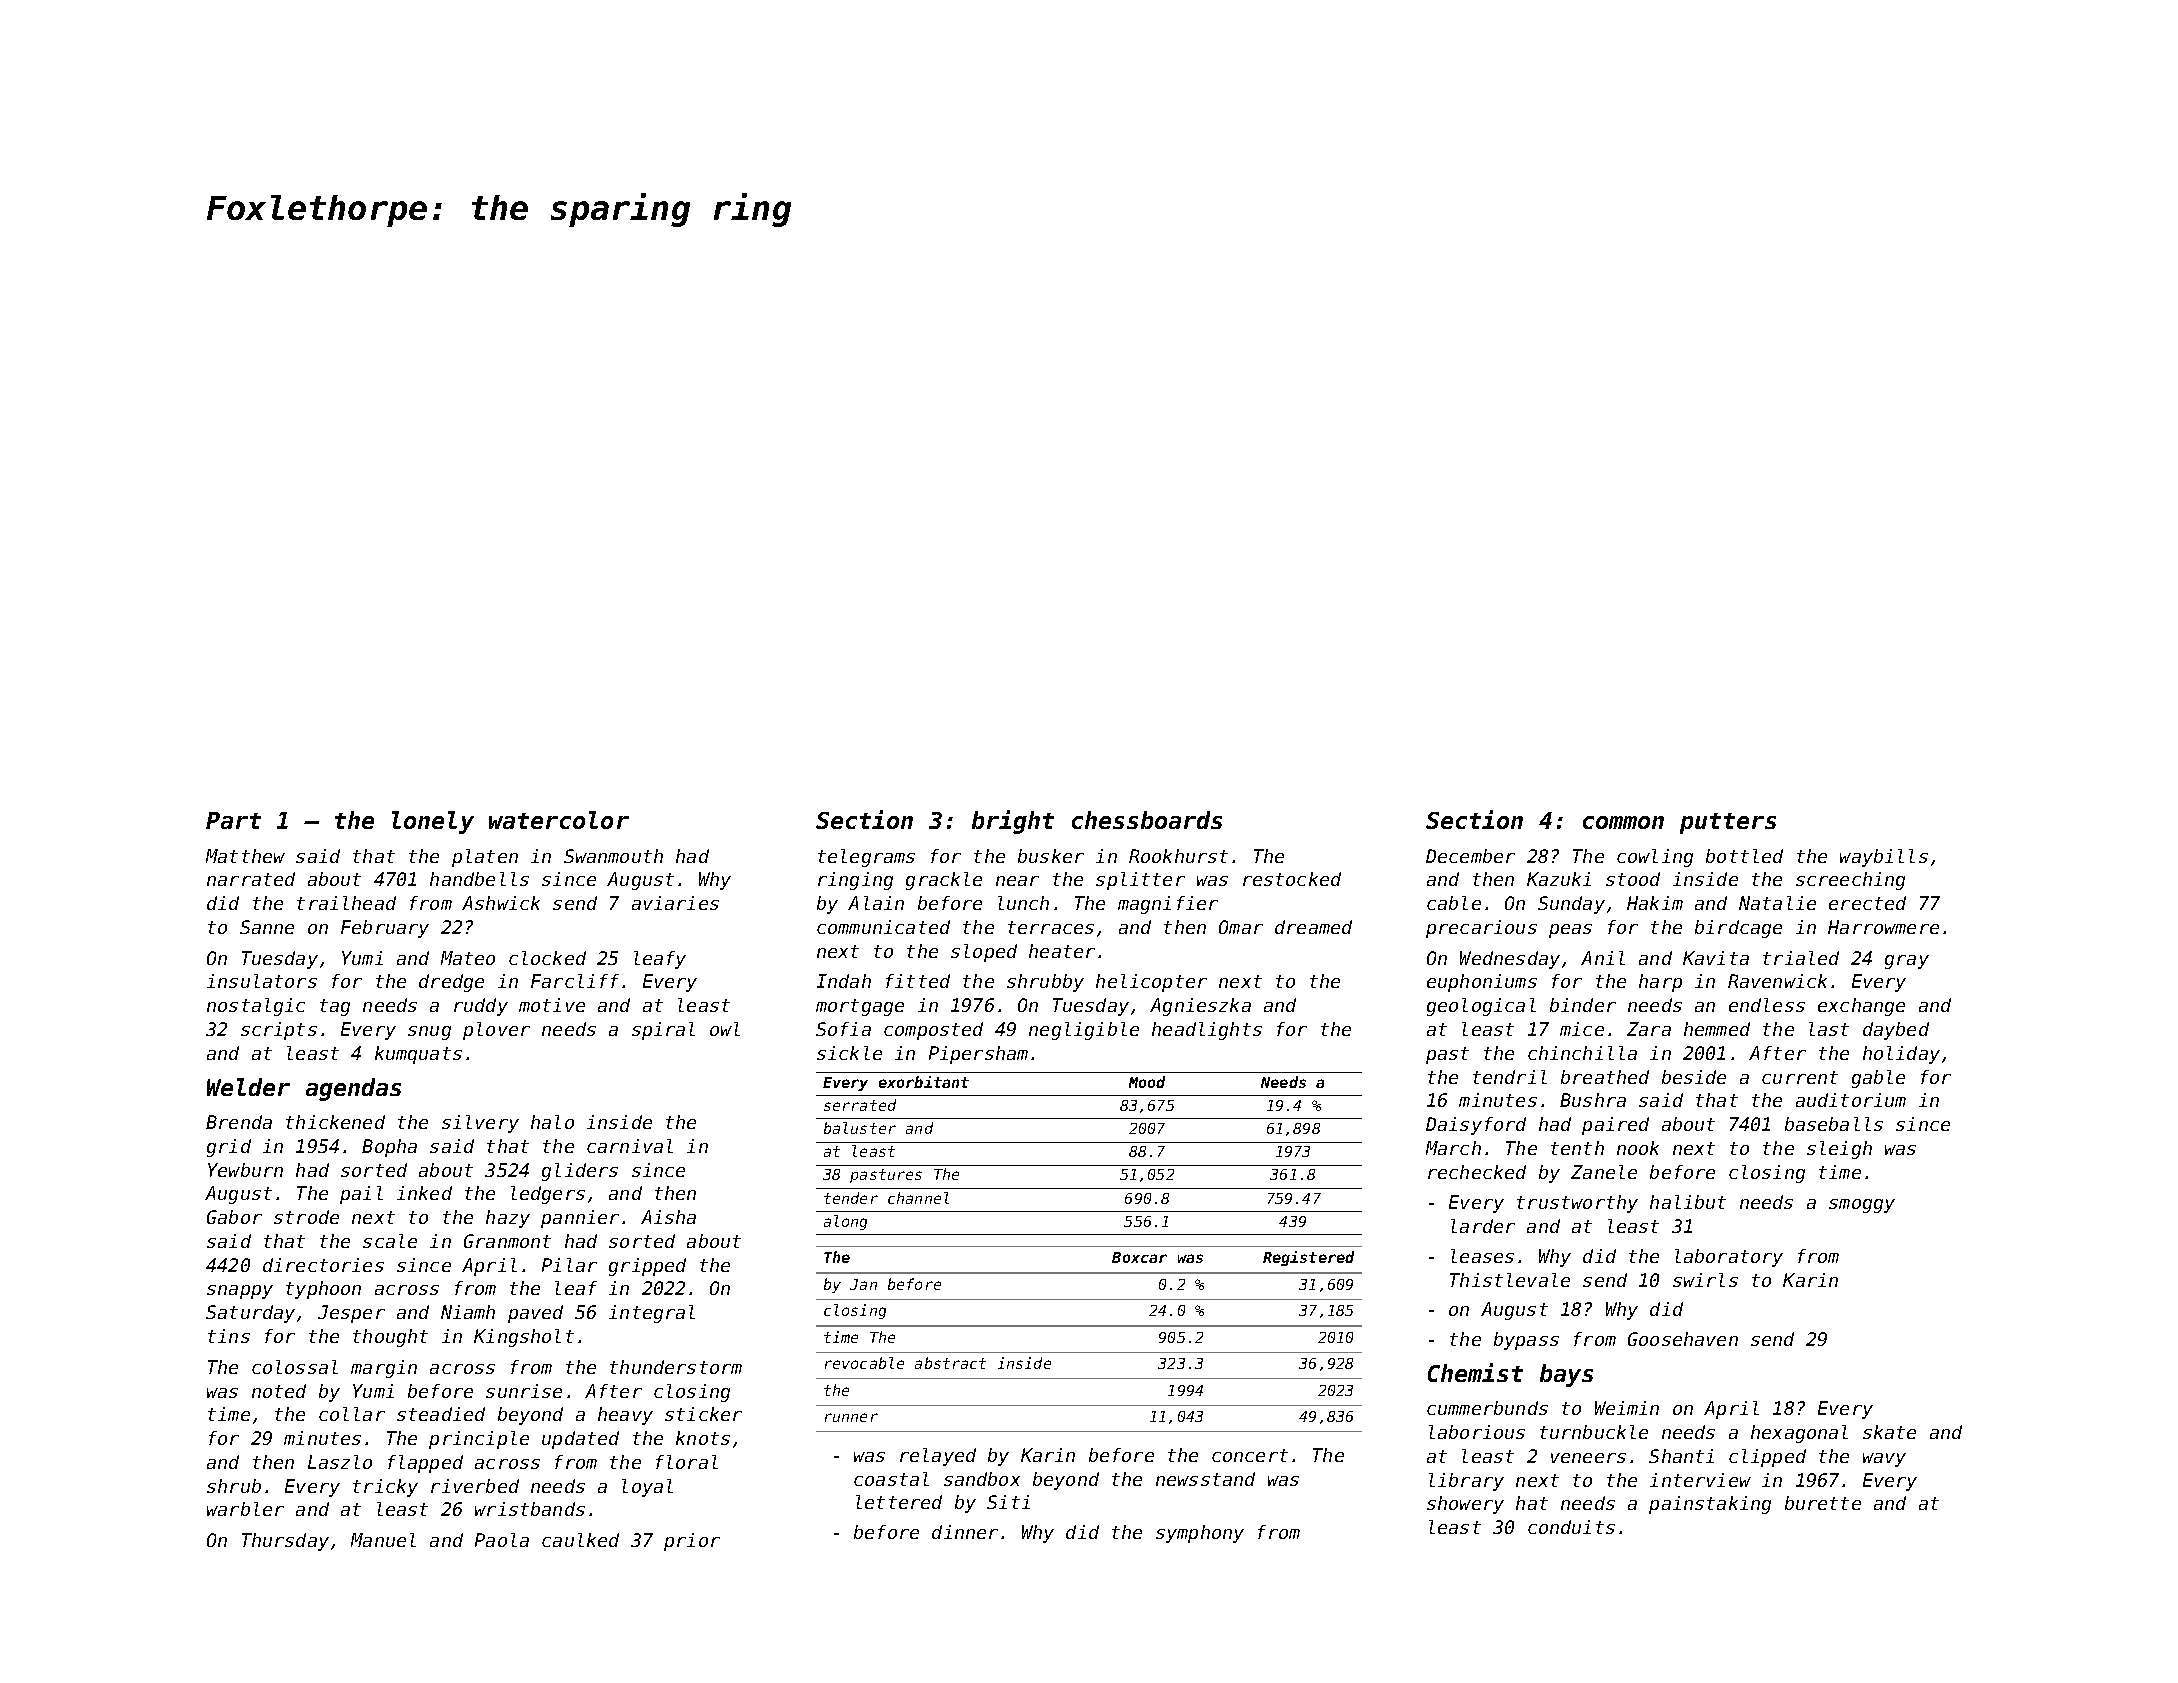  Describe the element at coordinates (1862, 1206) in the screenshot. I see `smoggy` at that location.
